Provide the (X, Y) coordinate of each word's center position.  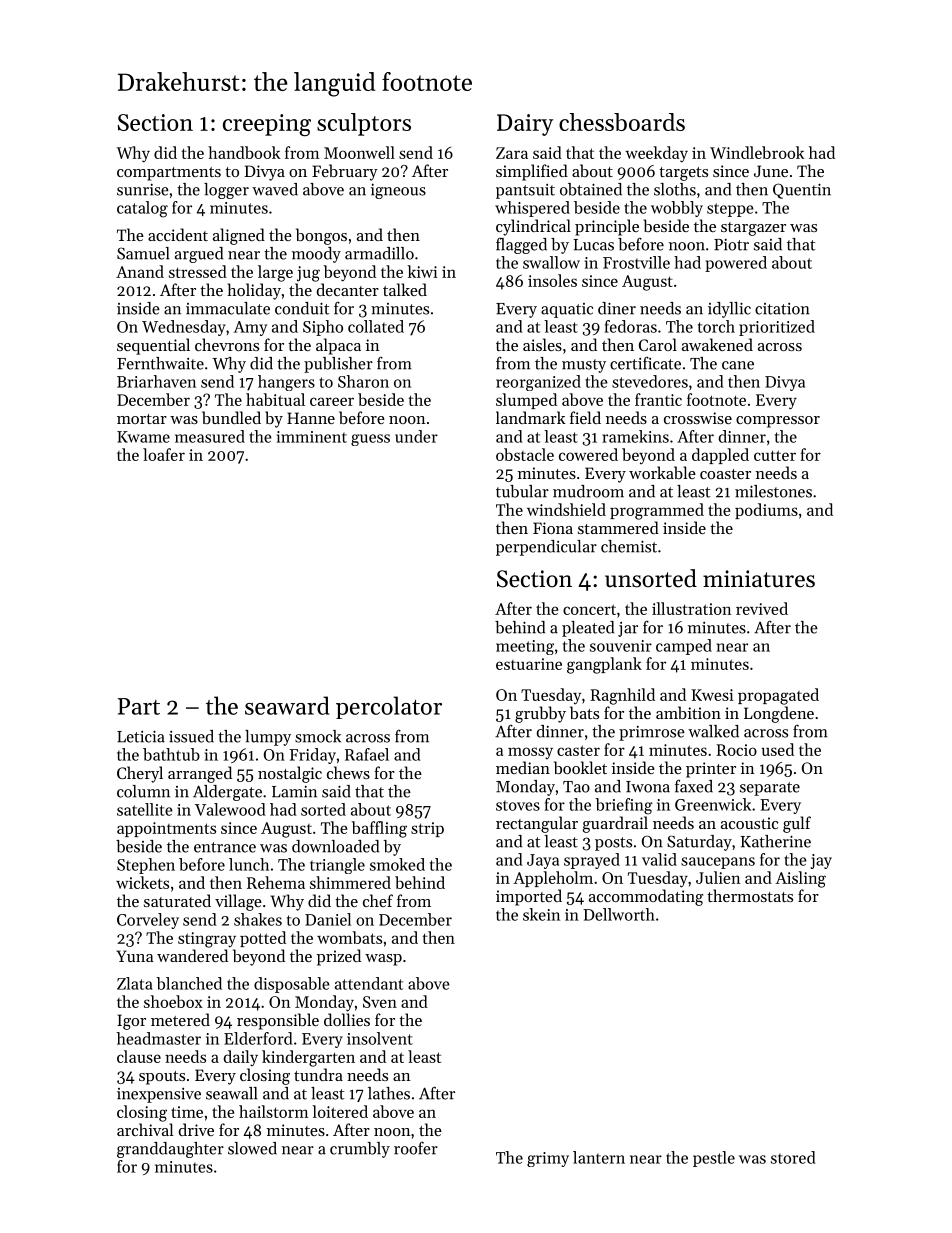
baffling (379, 829)
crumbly (360, 1150)
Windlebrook (757, 152)
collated (376, 326)
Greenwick (713, 804)
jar (628, 629)
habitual (275, 399)
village (238, 902)
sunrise (143, 190)
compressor (778, 422)
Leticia (141, 736)
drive (196, 1129)
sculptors (364, 124)
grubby (540, 714)
